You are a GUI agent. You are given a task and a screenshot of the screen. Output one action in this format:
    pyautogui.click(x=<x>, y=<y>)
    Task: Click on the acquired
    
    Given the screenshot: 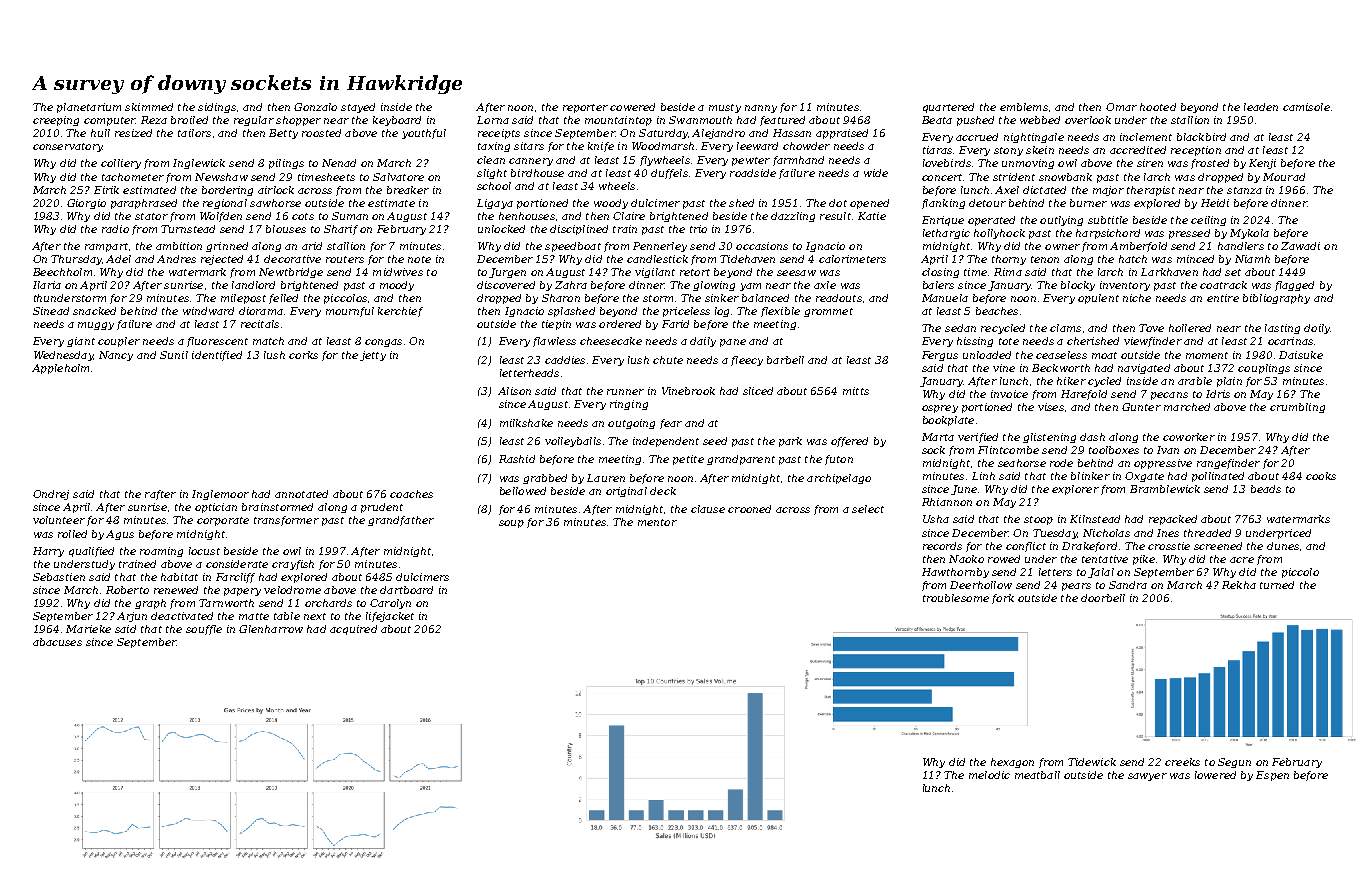 What is the action you would take?
    pyautogui.click(x=353, y=630)
